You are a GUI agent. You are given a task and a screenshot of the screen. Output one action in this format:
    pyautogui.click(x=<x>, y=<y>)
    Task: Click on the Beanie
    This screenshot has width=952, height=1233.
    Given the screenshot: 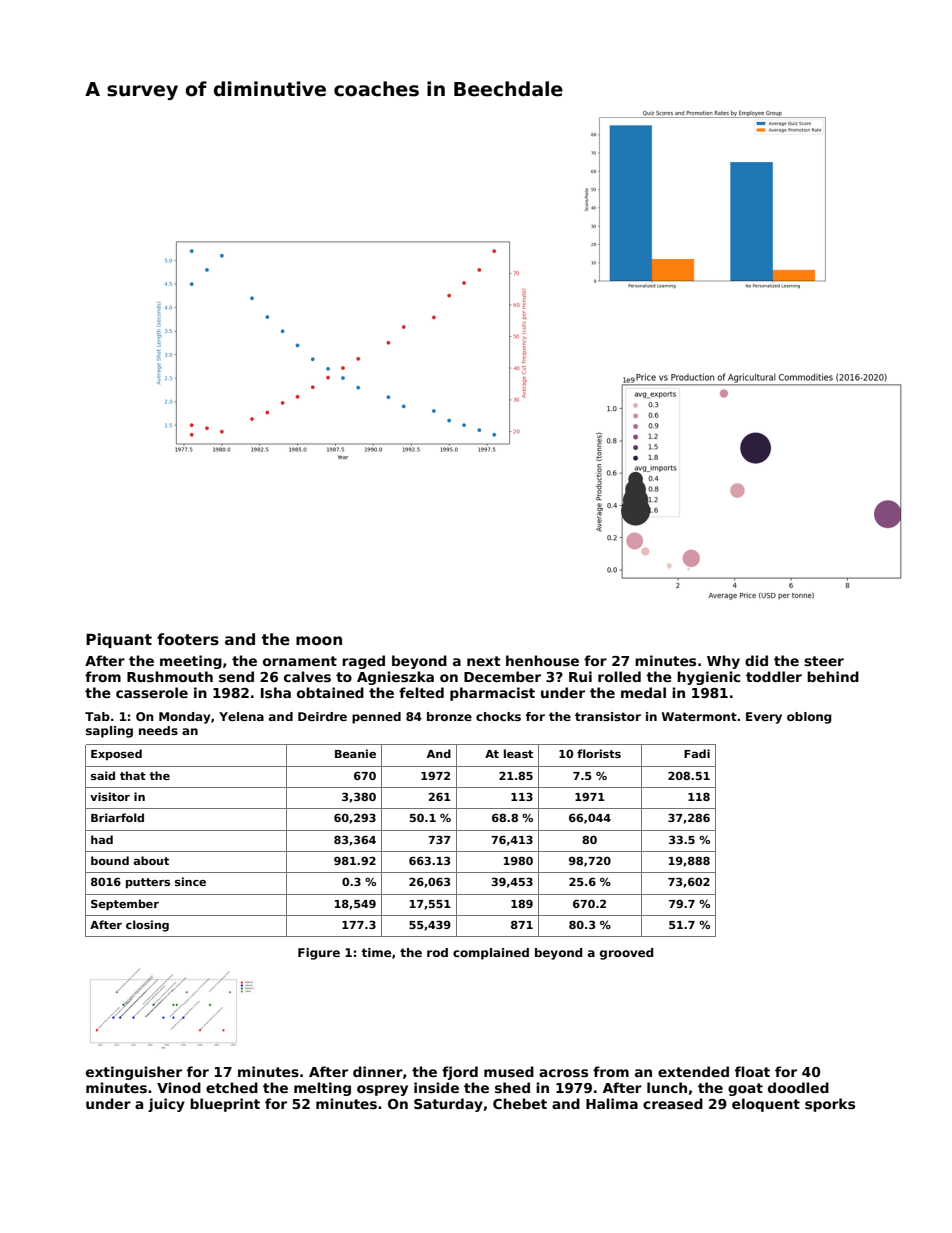 What is the action you would take?
    pyautogui.click(x=355, y=753)
